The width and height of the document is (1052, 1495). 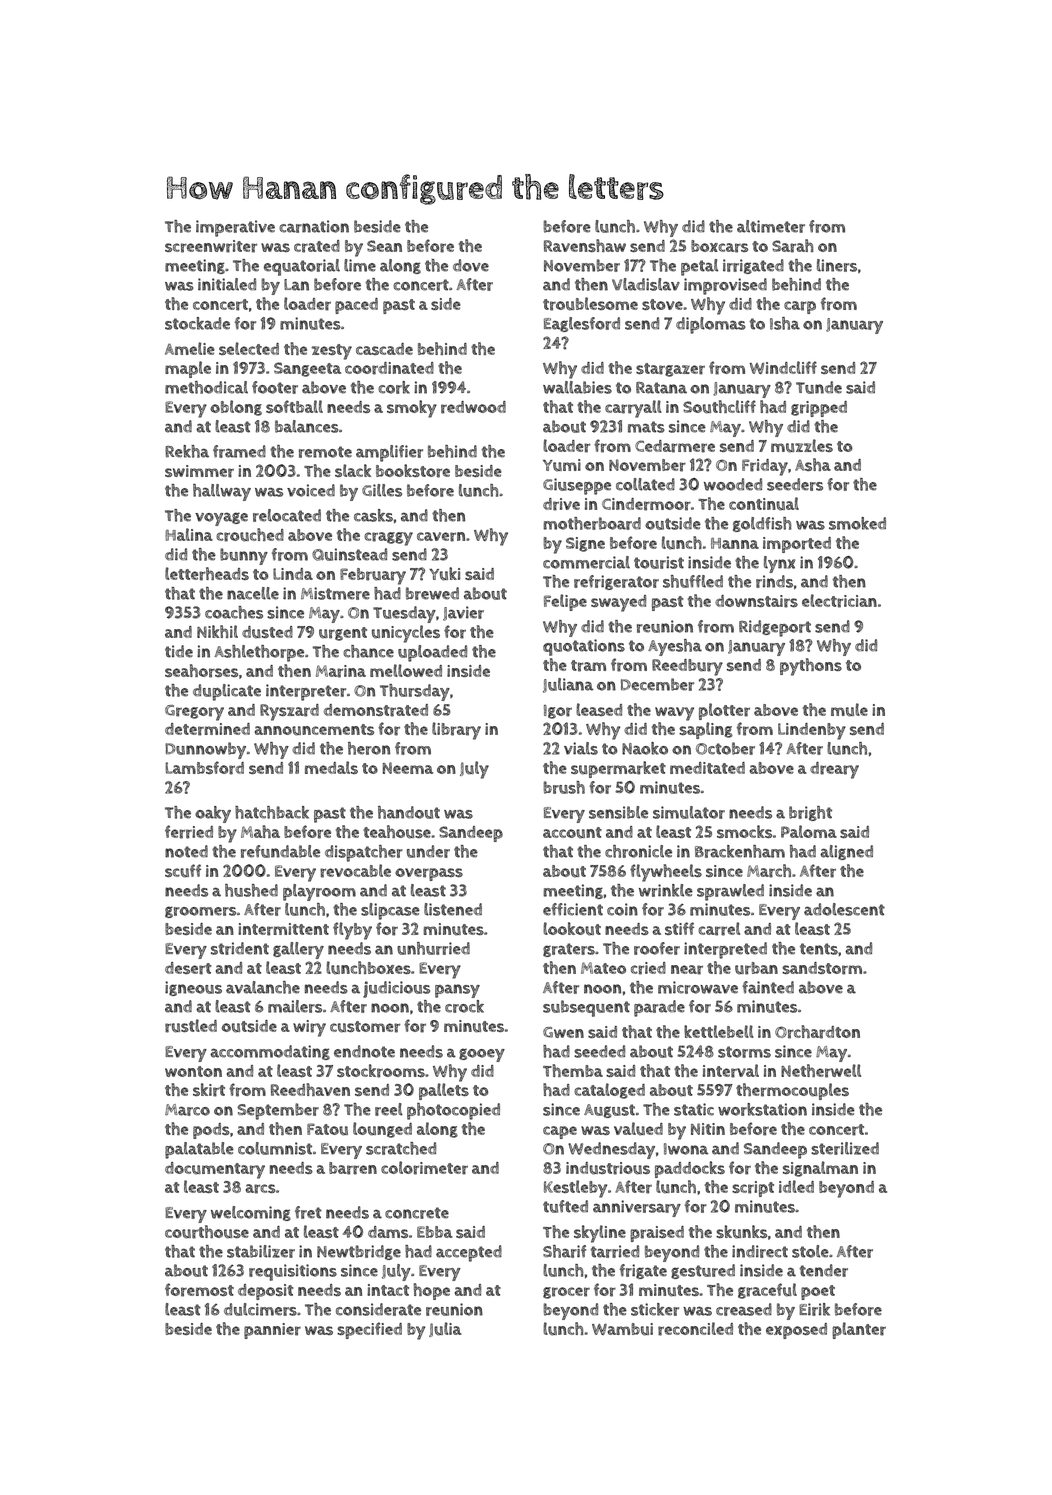 I want to click on imperative, so click(x=235, y=228).
